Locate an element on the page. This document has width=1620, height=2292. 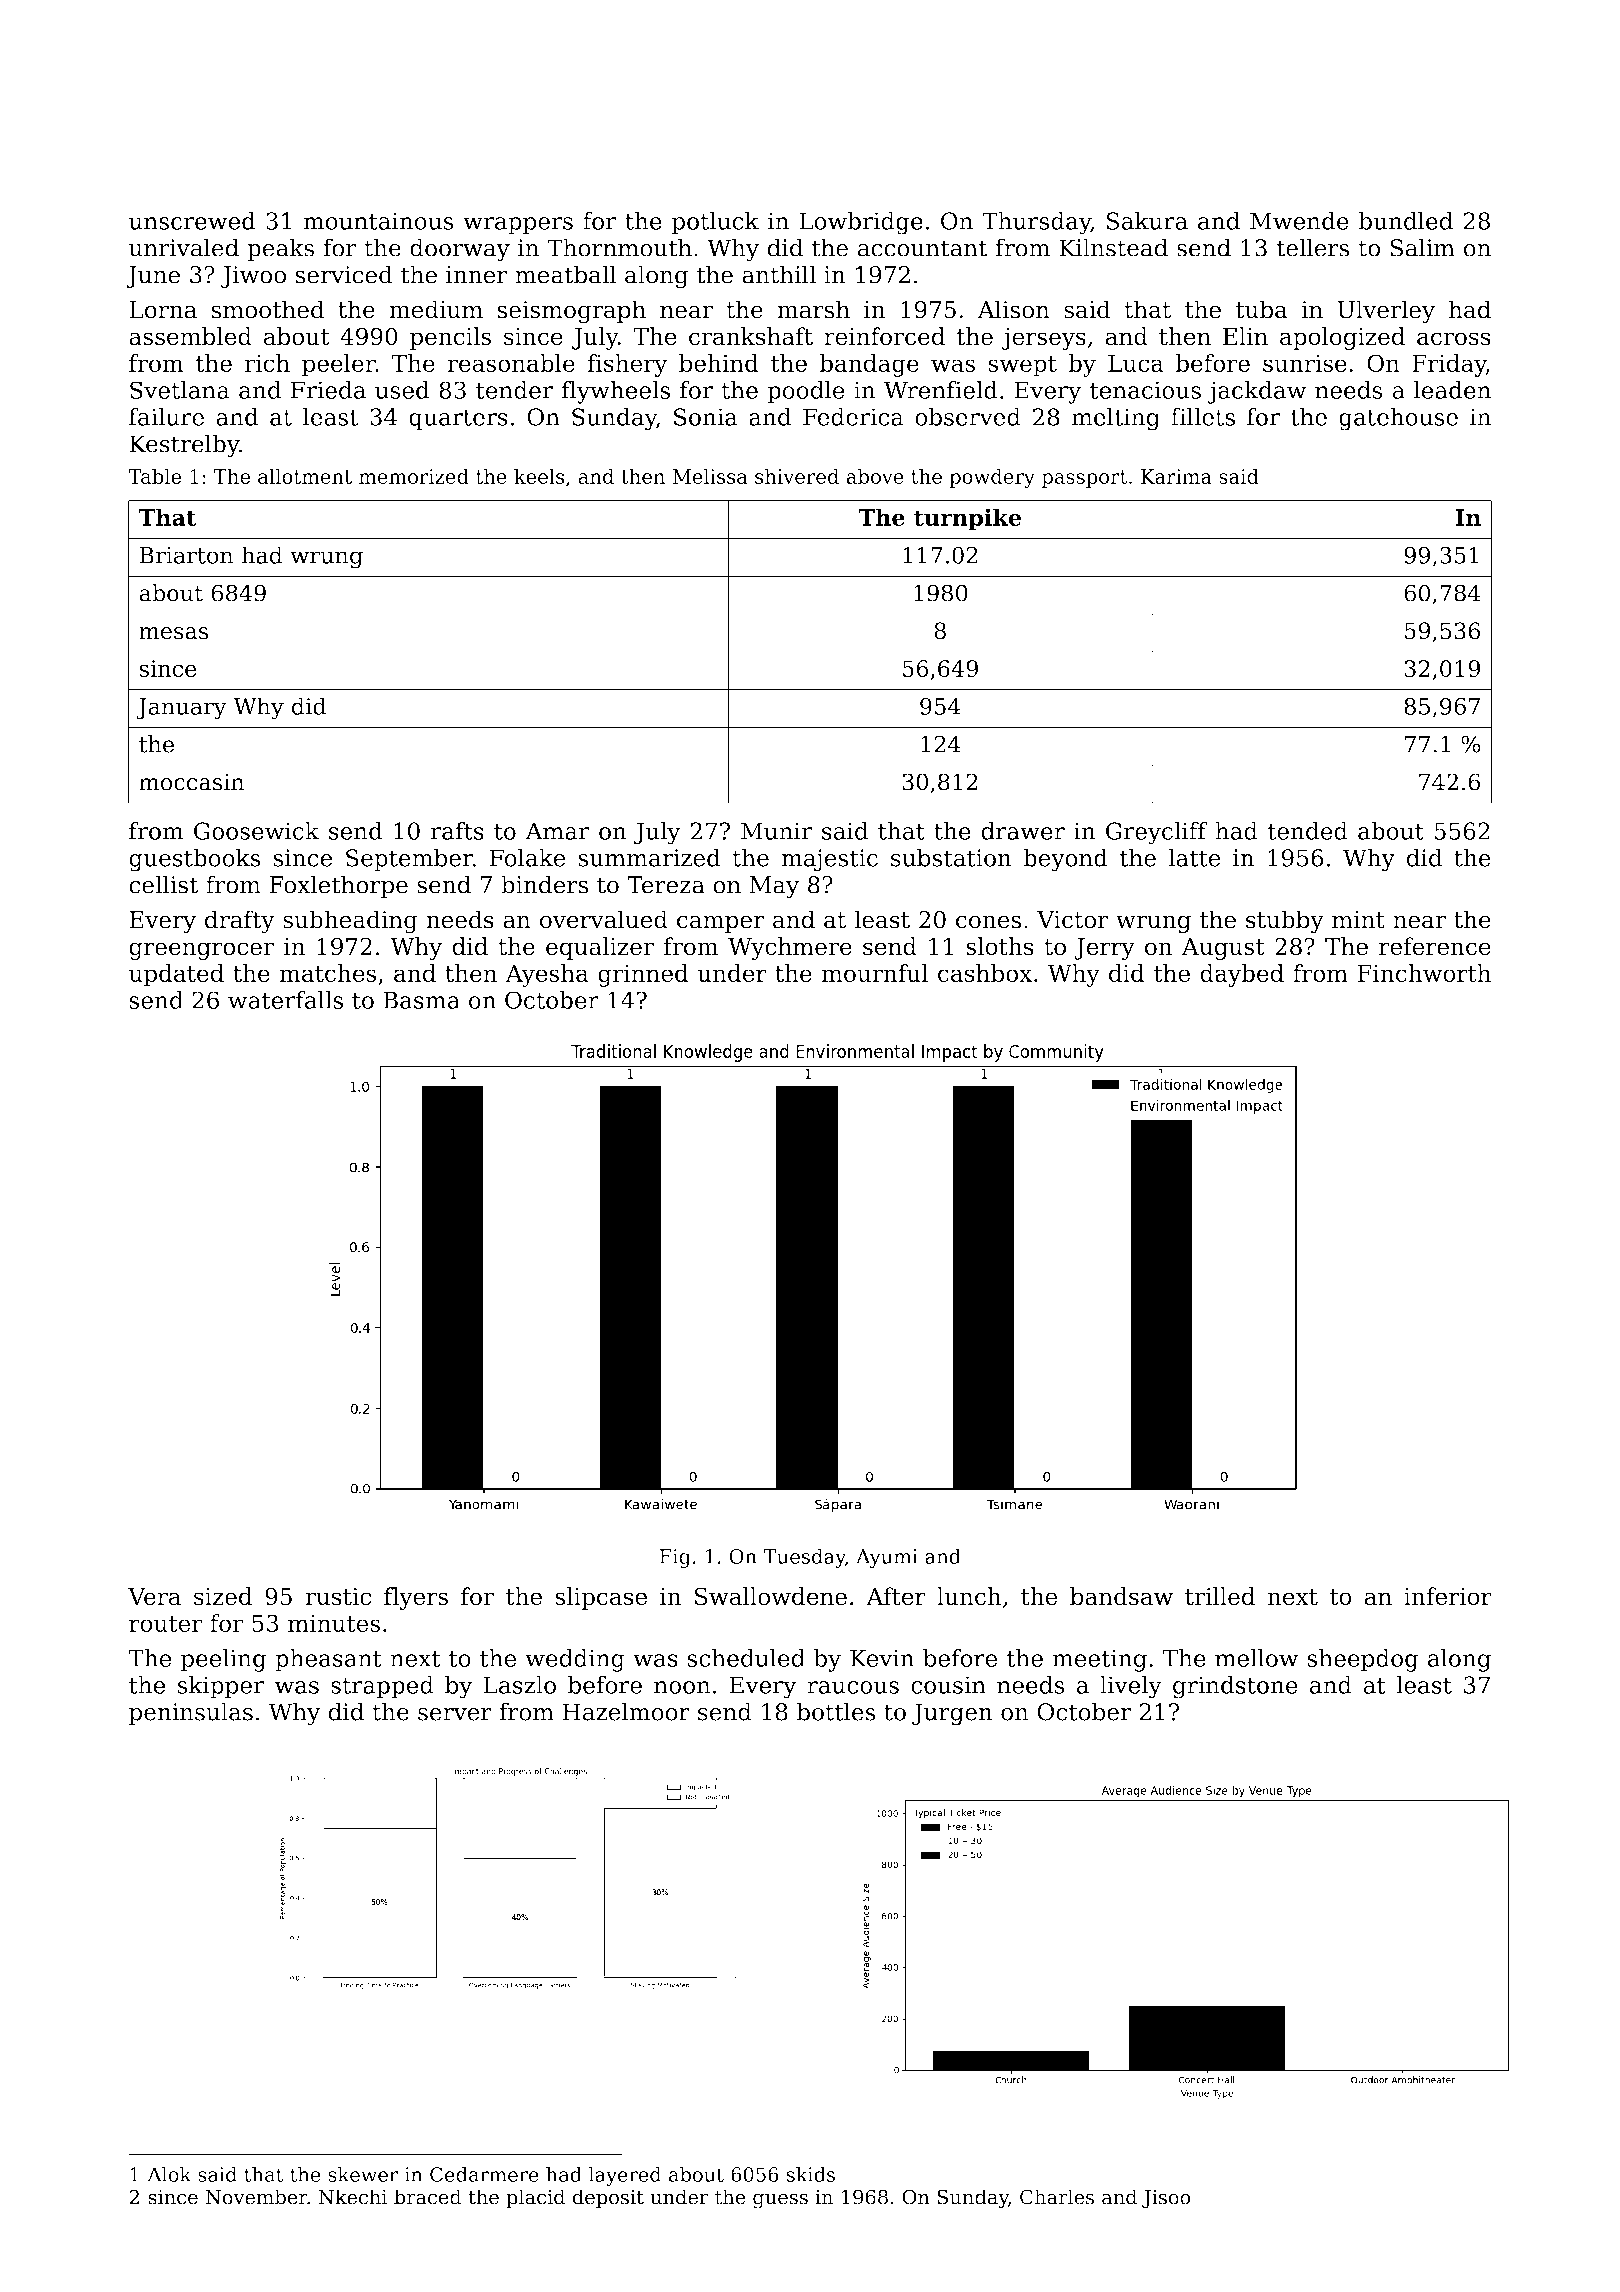
minutes is located at coordinates (334, 1623).
